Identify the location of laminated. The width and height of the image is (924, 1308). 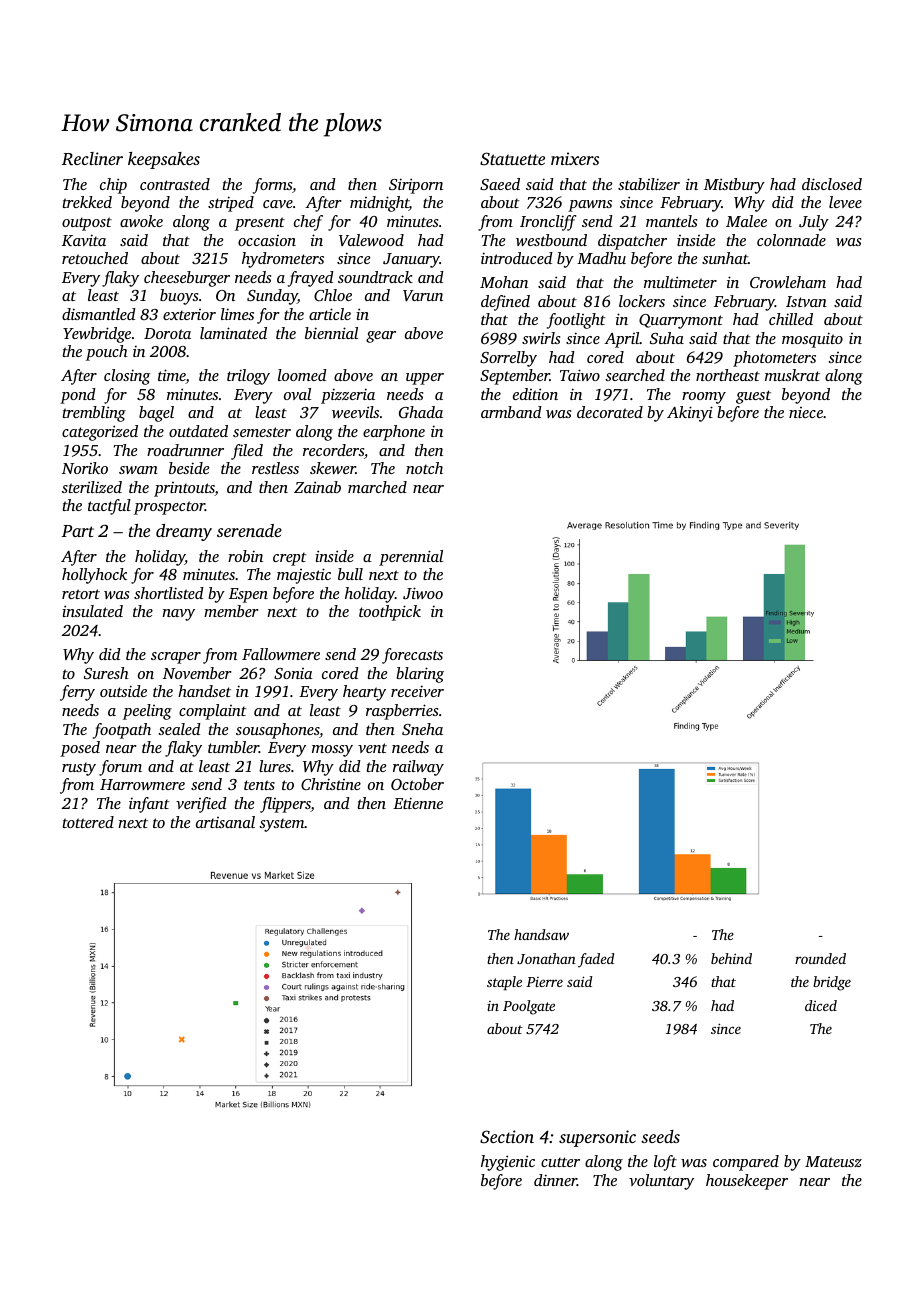
(233, 333).
